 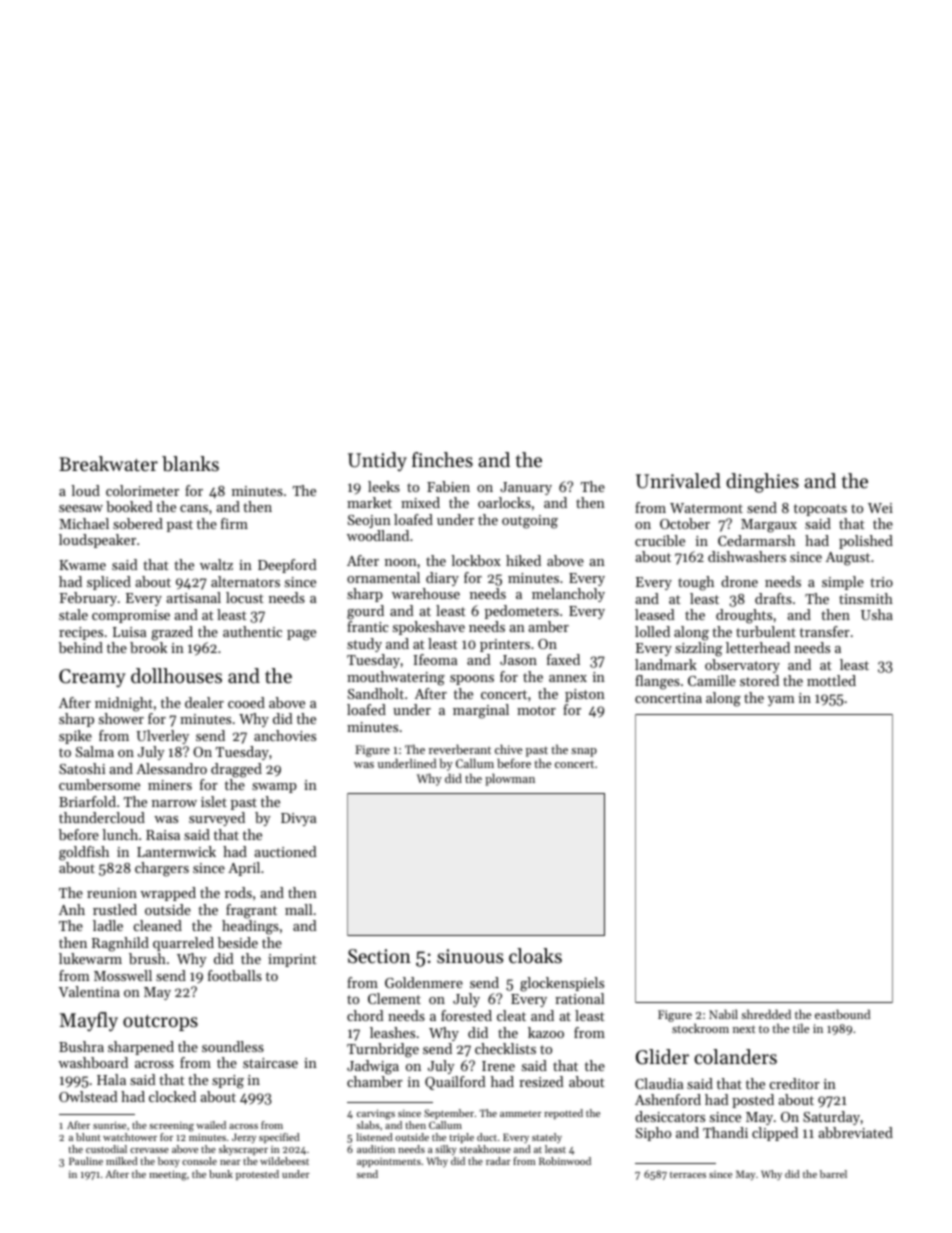 What do you see at coordinates (174, 803) in the page?
I see `narrow` at bounding box center [174, 803].
